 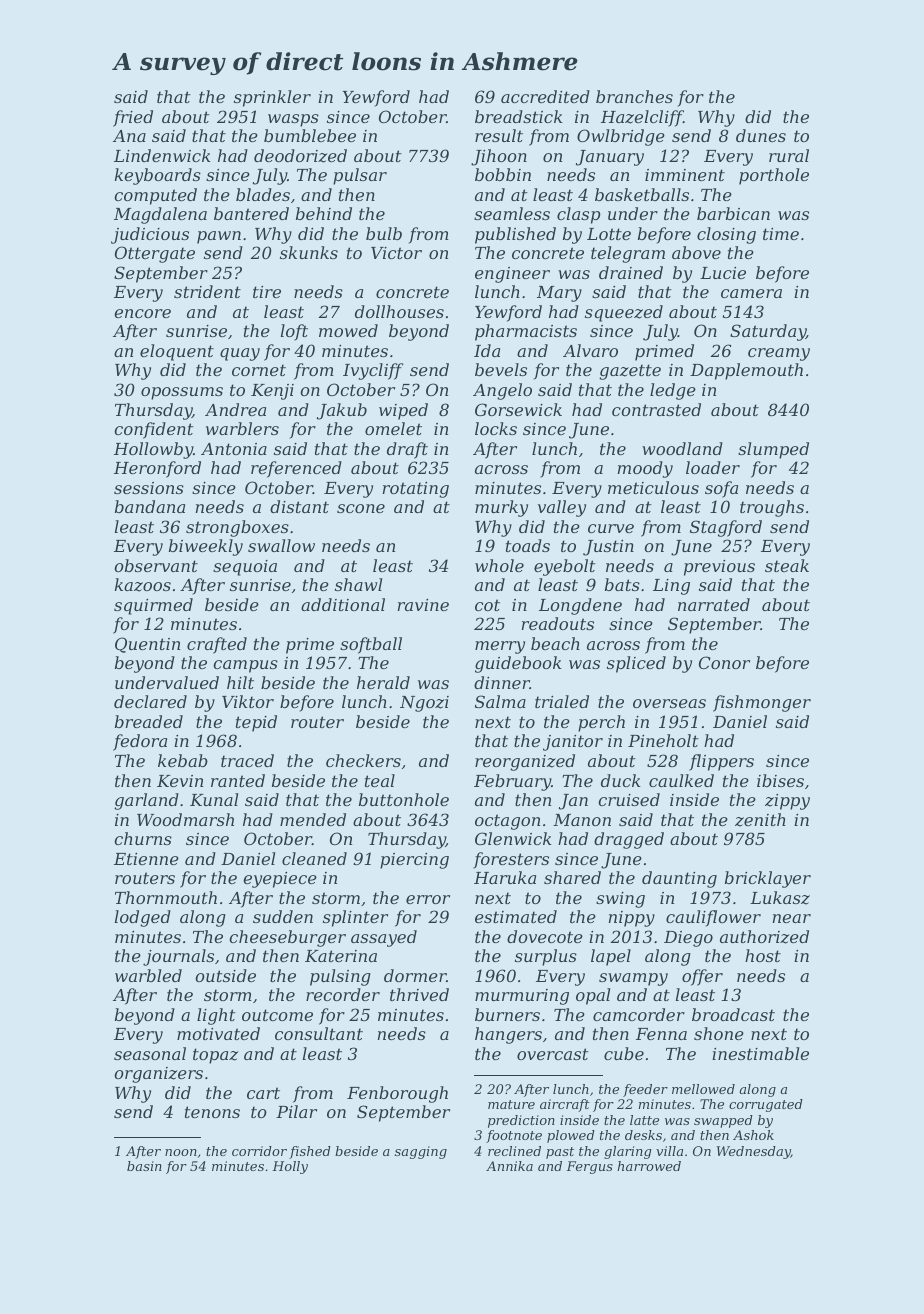 What do you see at coordinates (158, 1075) in the screenshot?
I see `organizers` at bounding box center [158, 1075].
